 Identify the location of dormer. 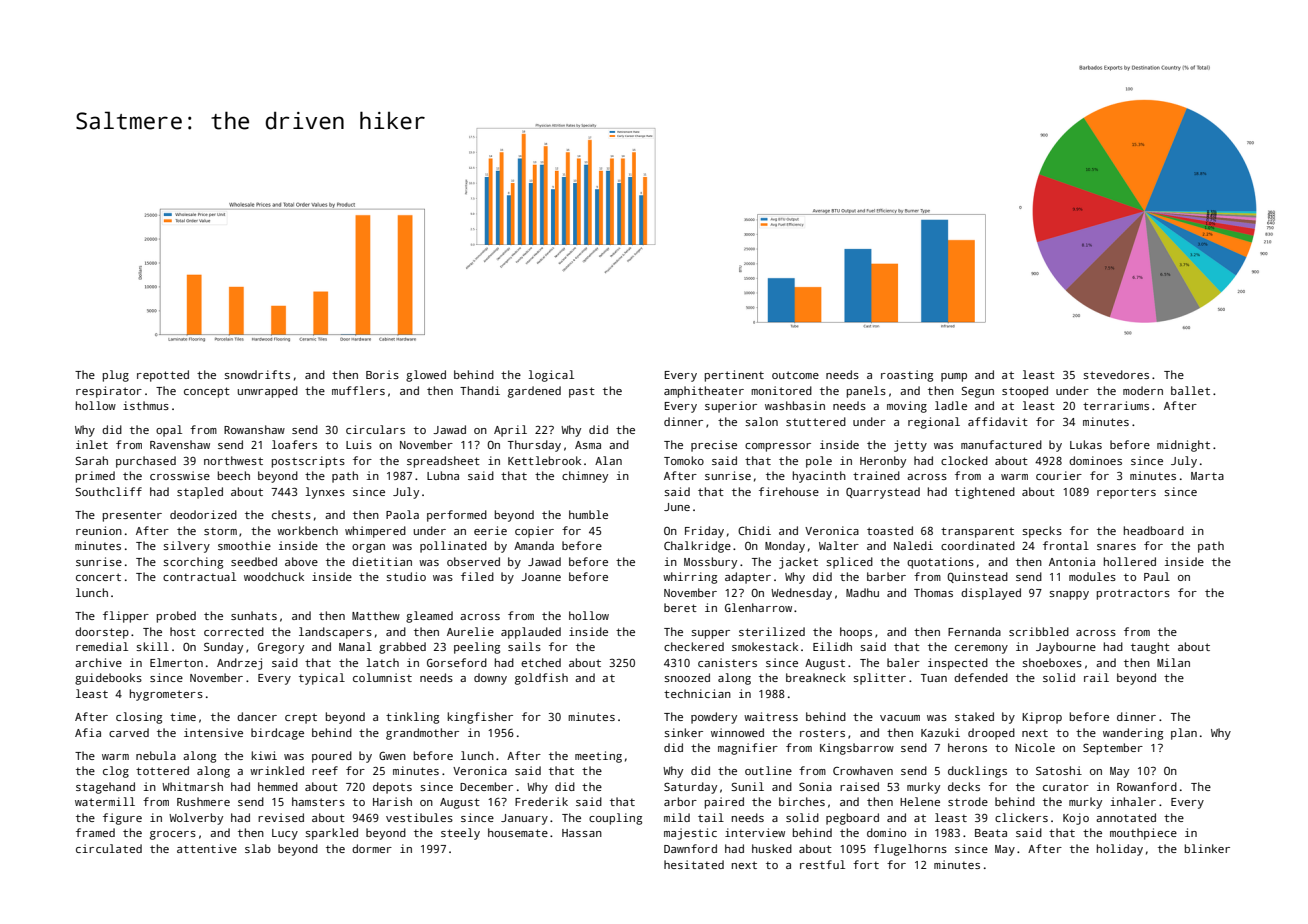
(372, 848).
